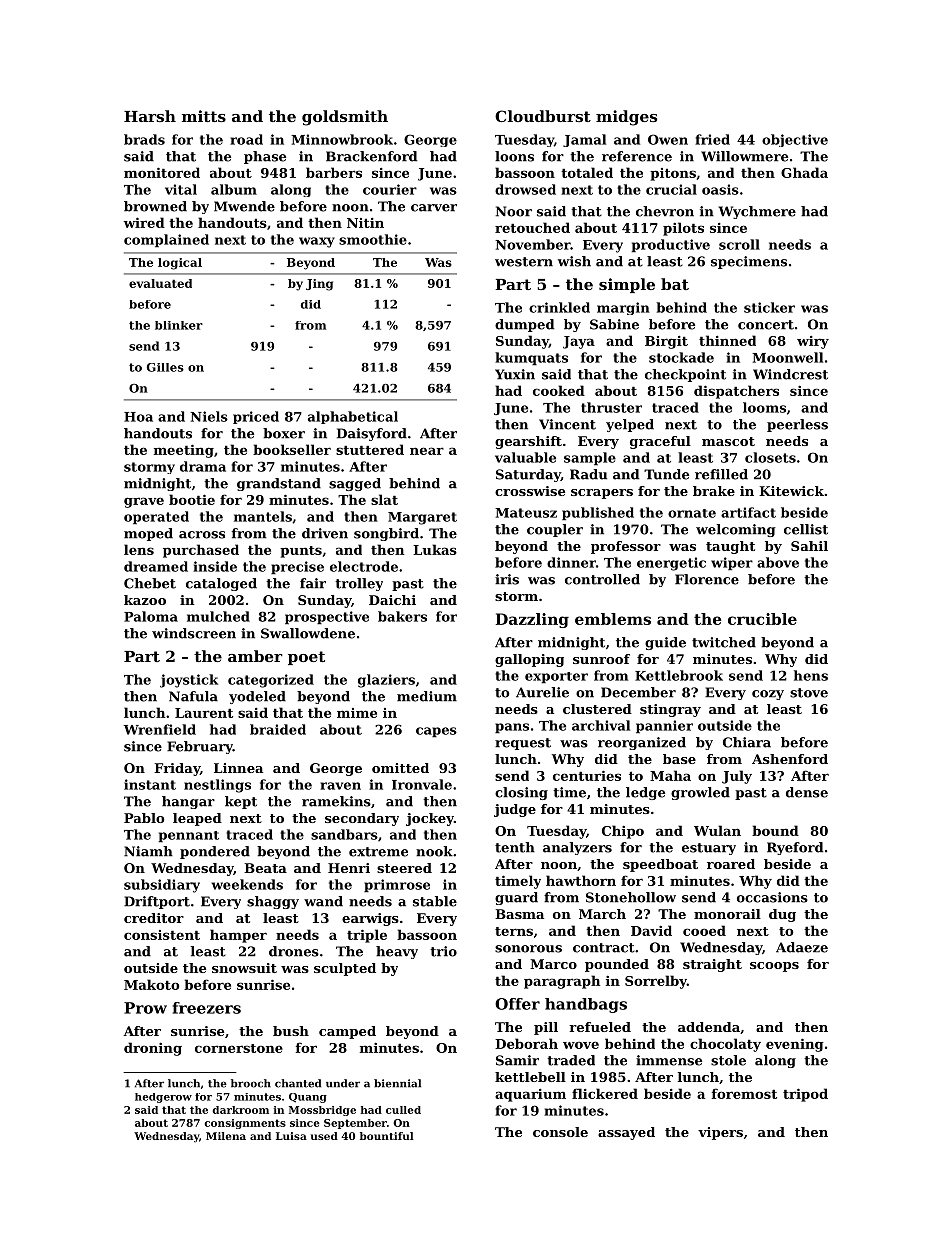  I want to click on Yuxin, so click(515, 374).
